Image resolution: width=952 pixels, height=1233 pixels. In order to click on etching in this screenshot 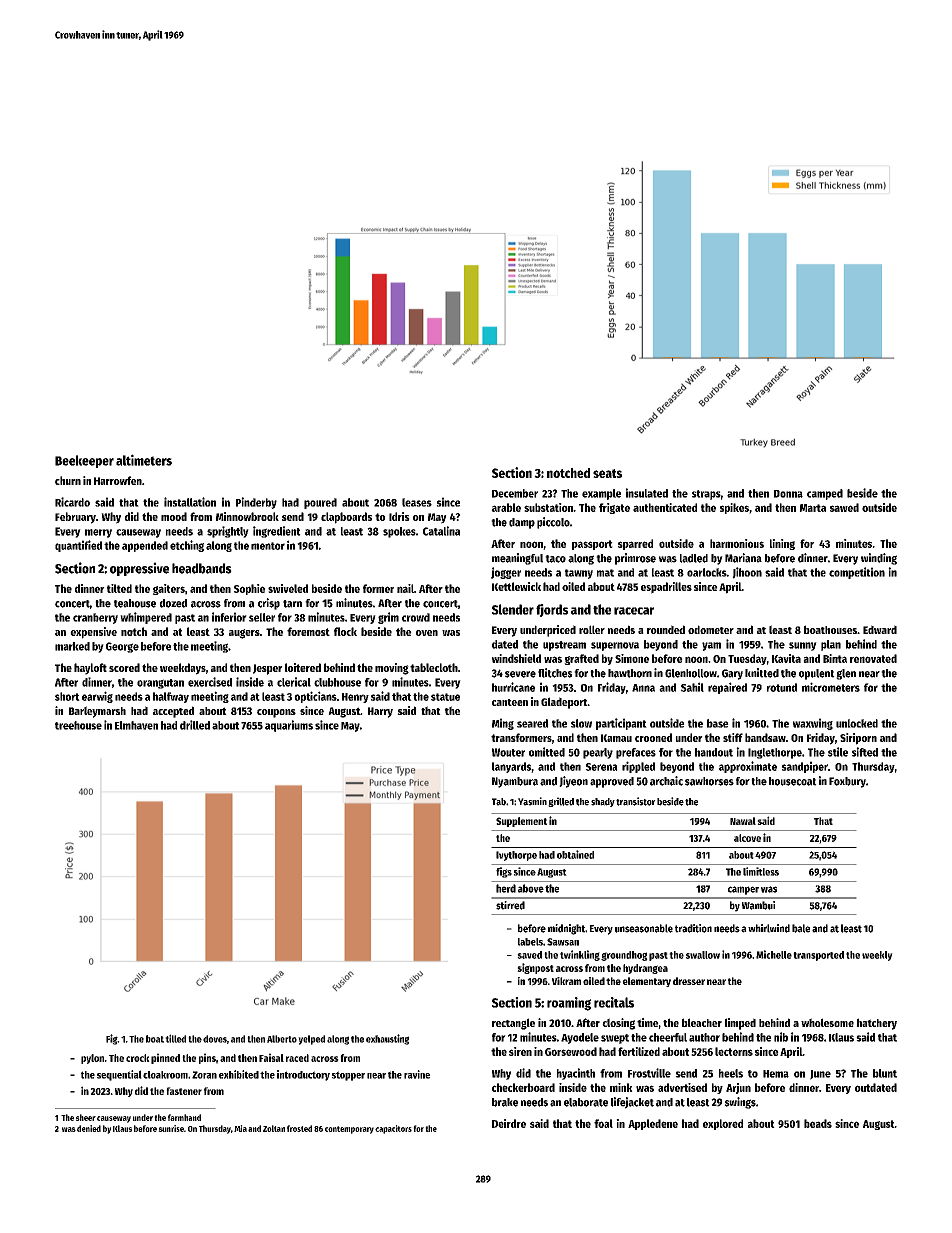, I will do `click(187, 546)`.
